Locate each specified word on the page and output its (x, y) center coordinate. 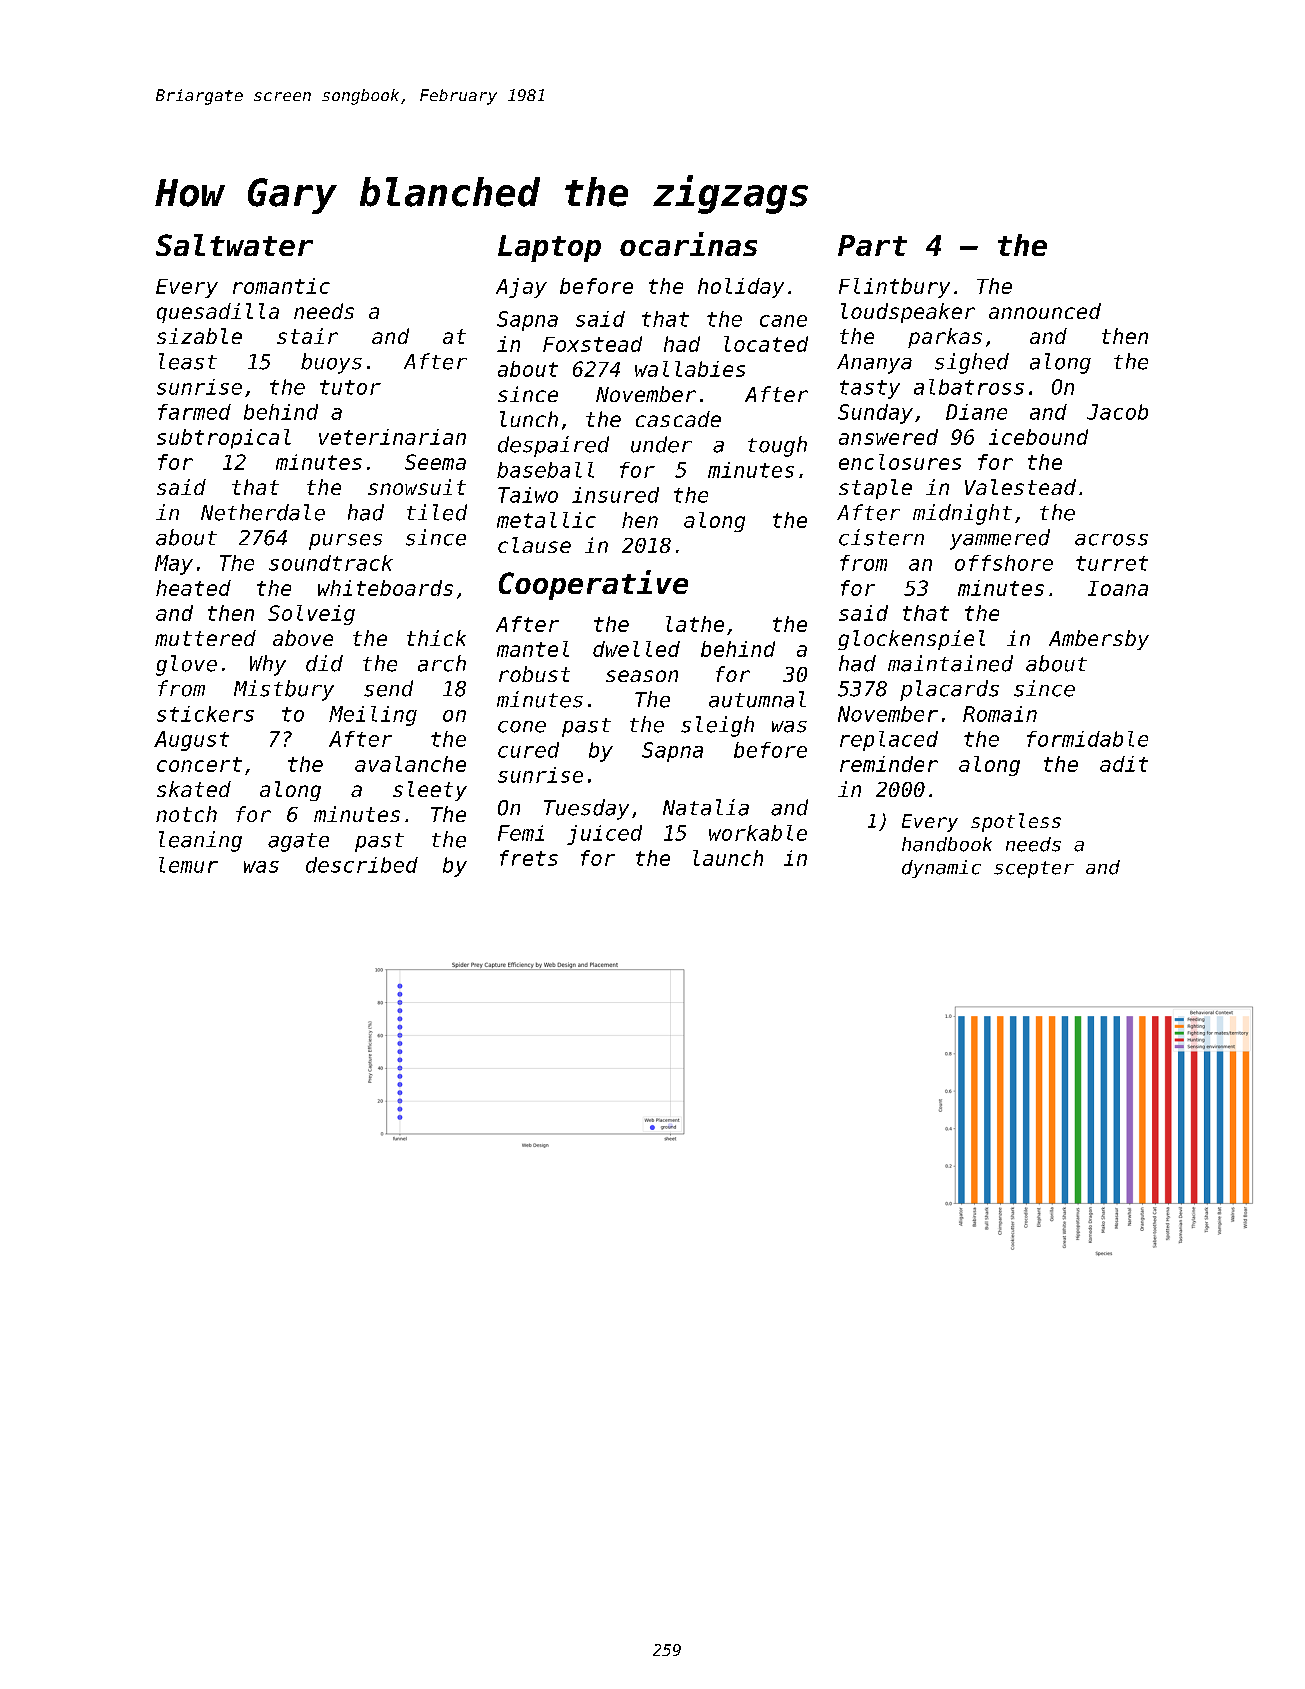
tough (777, 446)
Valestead (1020, 487)
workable (758, 833)
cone (522, 727)
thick (436, 638)
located (766, 344)
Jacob (1117, 412)
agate (298, 842)
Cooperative (593, 585)
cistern (881, 537)
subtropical (224, 439)
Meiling (373, 716)
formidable (1087, 739)
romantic (281, 286)
